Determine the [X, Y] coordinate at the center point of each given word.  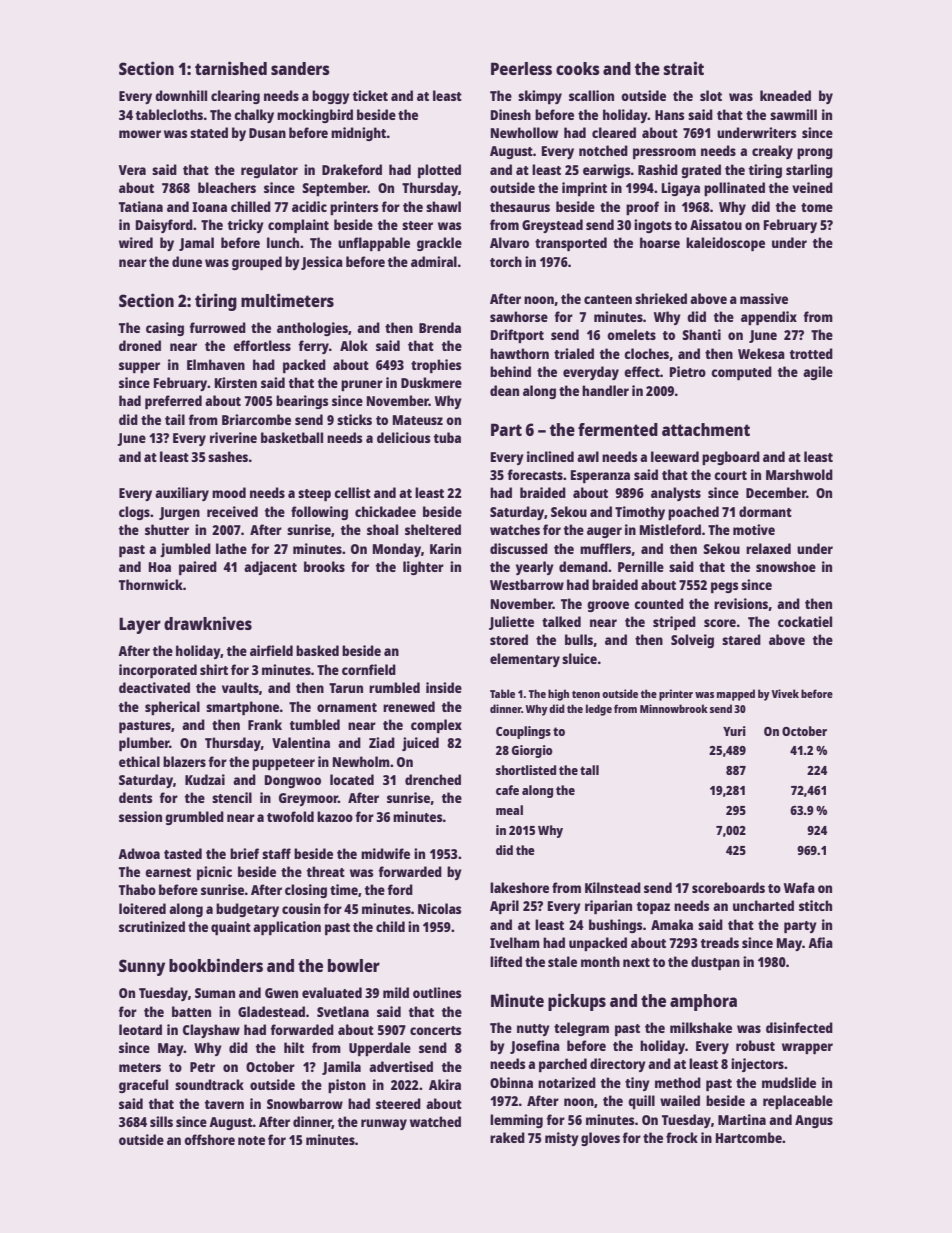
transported [571, 244]
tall [589, 770]
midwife [385, 853]
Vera [132, 170]
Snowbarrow [305, 1103]
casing [165, 329]
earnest [168, 872]
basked [317, 650]
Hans [669, 115]
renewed [409, 706]
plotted [439, 171]
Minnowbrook [674, 708]
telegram [581, 1029]
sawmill [793, 114]
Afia [820, 942]
